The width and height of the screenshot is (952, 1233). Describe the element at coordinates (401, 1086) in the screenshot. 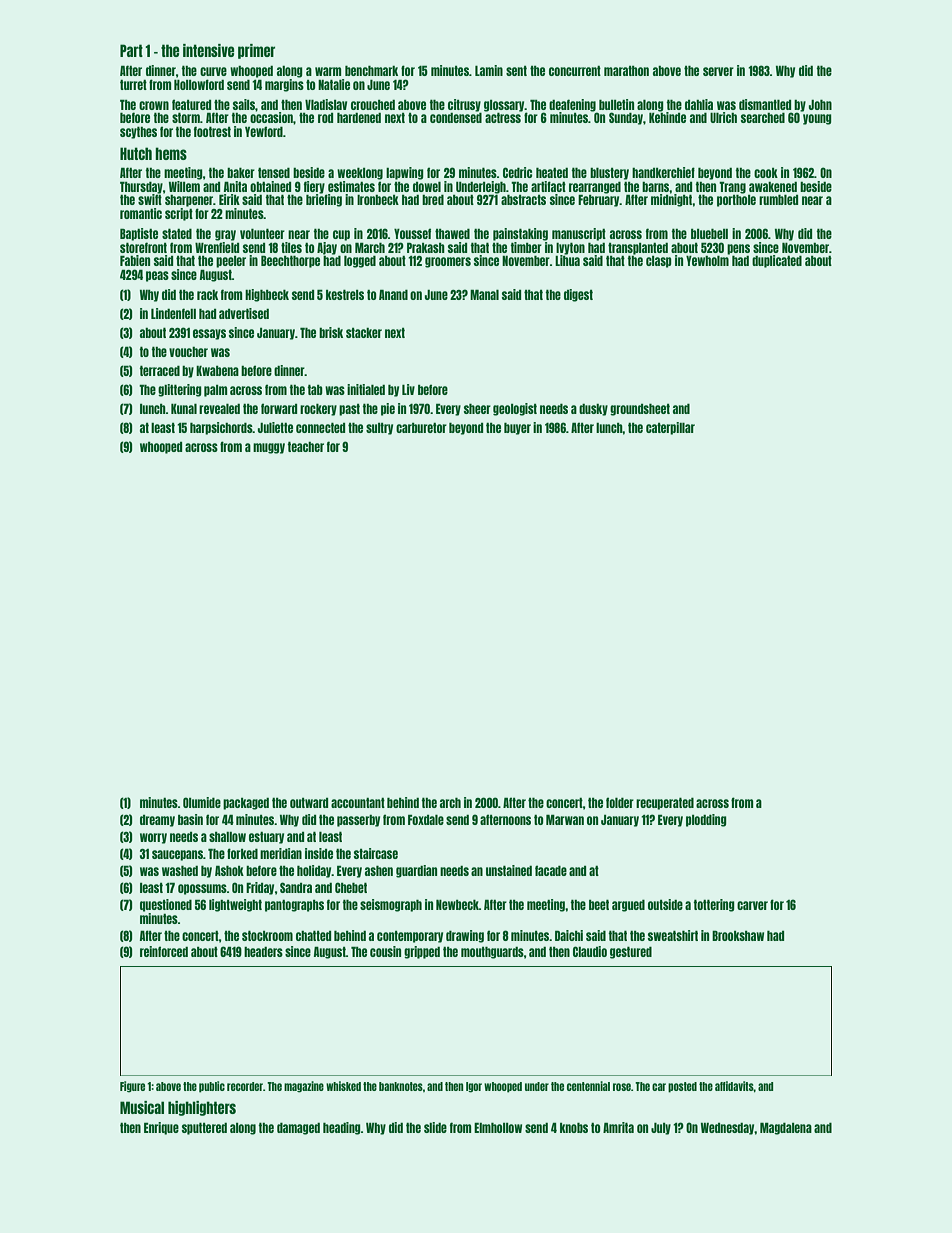

I see `banknotes` at that location.
